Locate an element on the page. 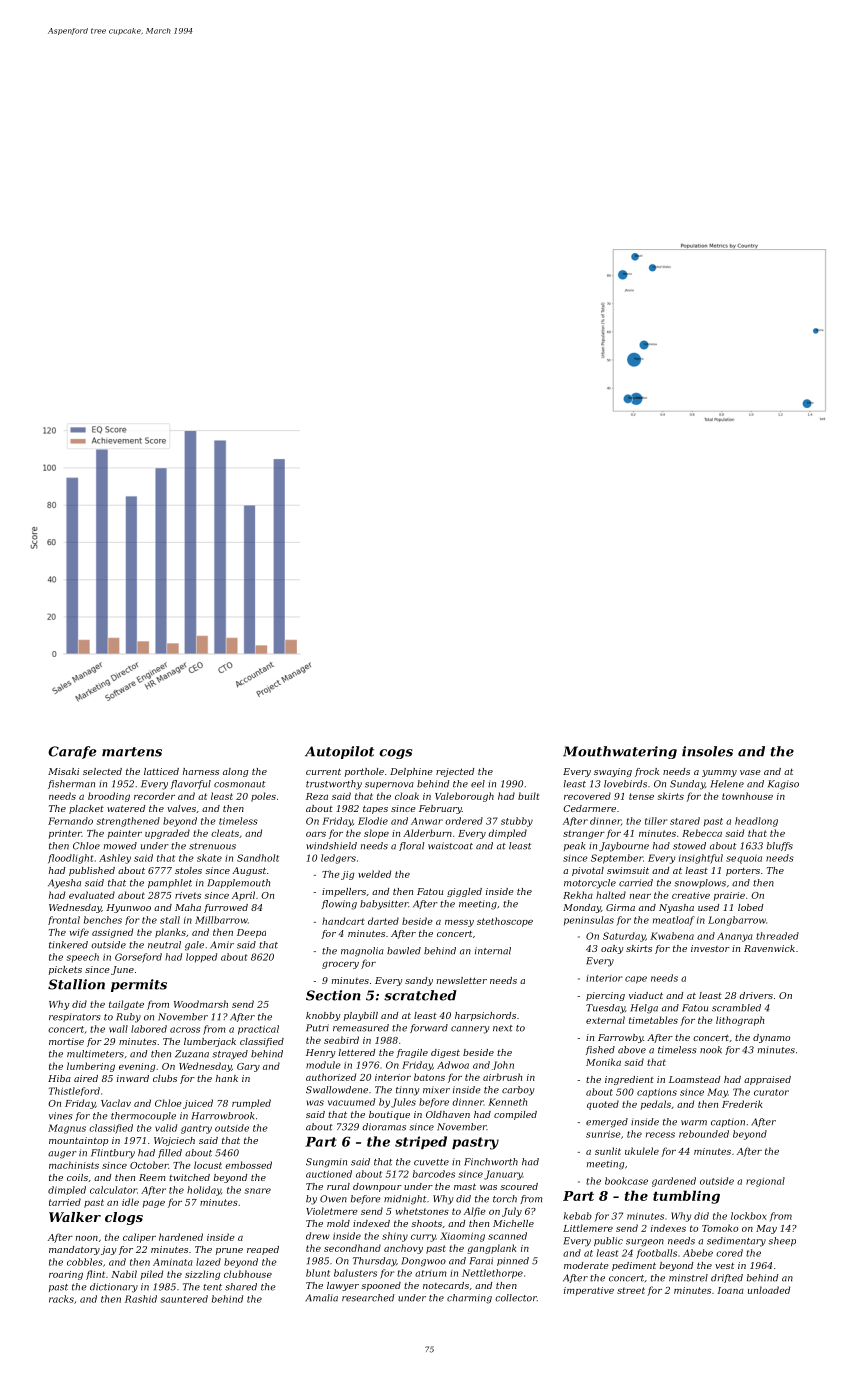 The image size is (849, 1400). slope is located at coordinates (376, 834).
